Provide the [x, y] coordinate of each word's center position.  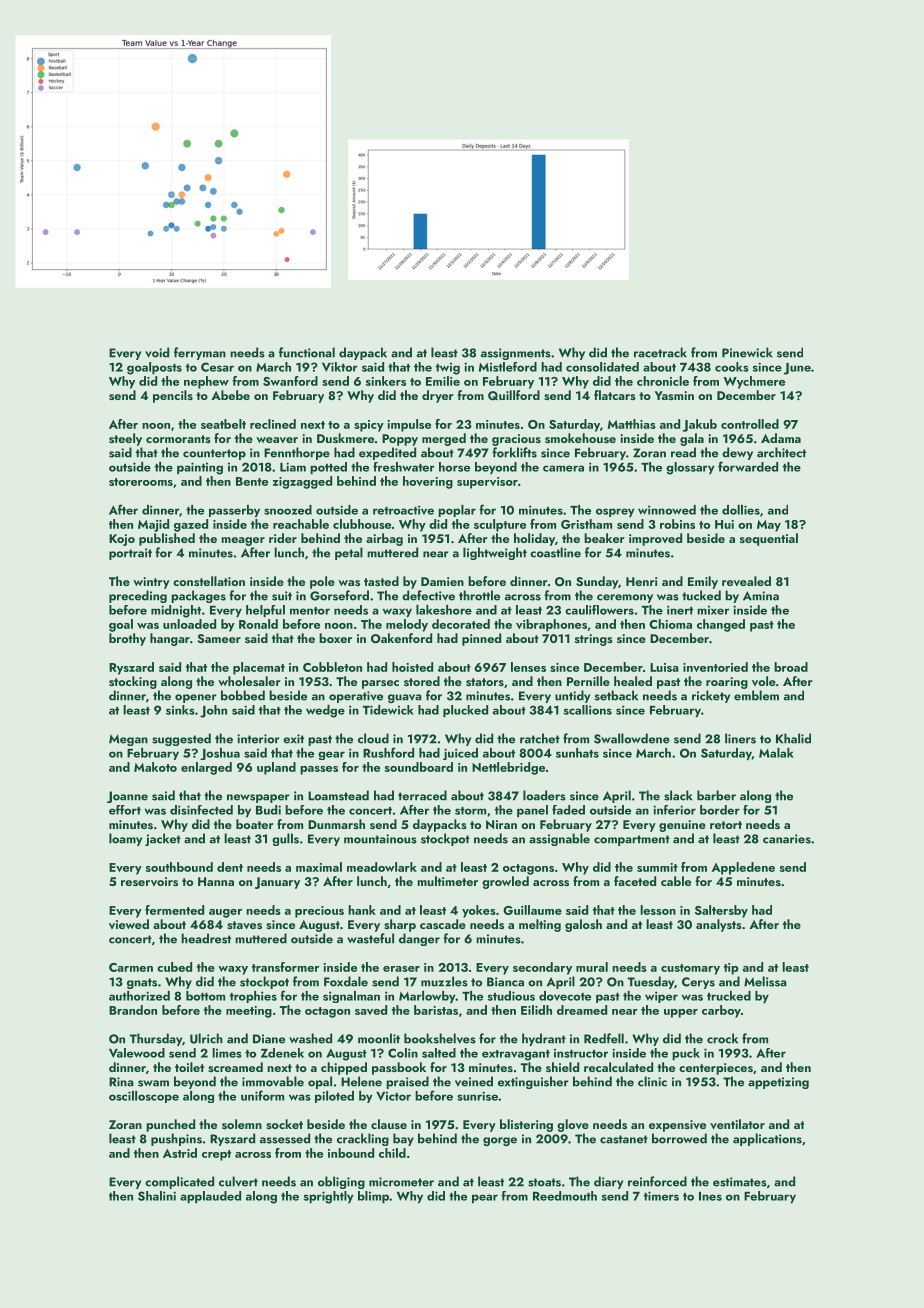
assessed [285, 1138]
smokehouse [580, 438]
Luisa [664, 667]
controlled [750, 424]
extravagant [516, 1055]
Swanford [290, 381]
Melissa [765, 981]
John [213, 711]
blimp [373, 1197]
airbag [384, 539]
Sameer [219, 638]
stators [485, 682]
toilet [189, 1067]
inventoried [715, 667]
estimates [740, 1182]
